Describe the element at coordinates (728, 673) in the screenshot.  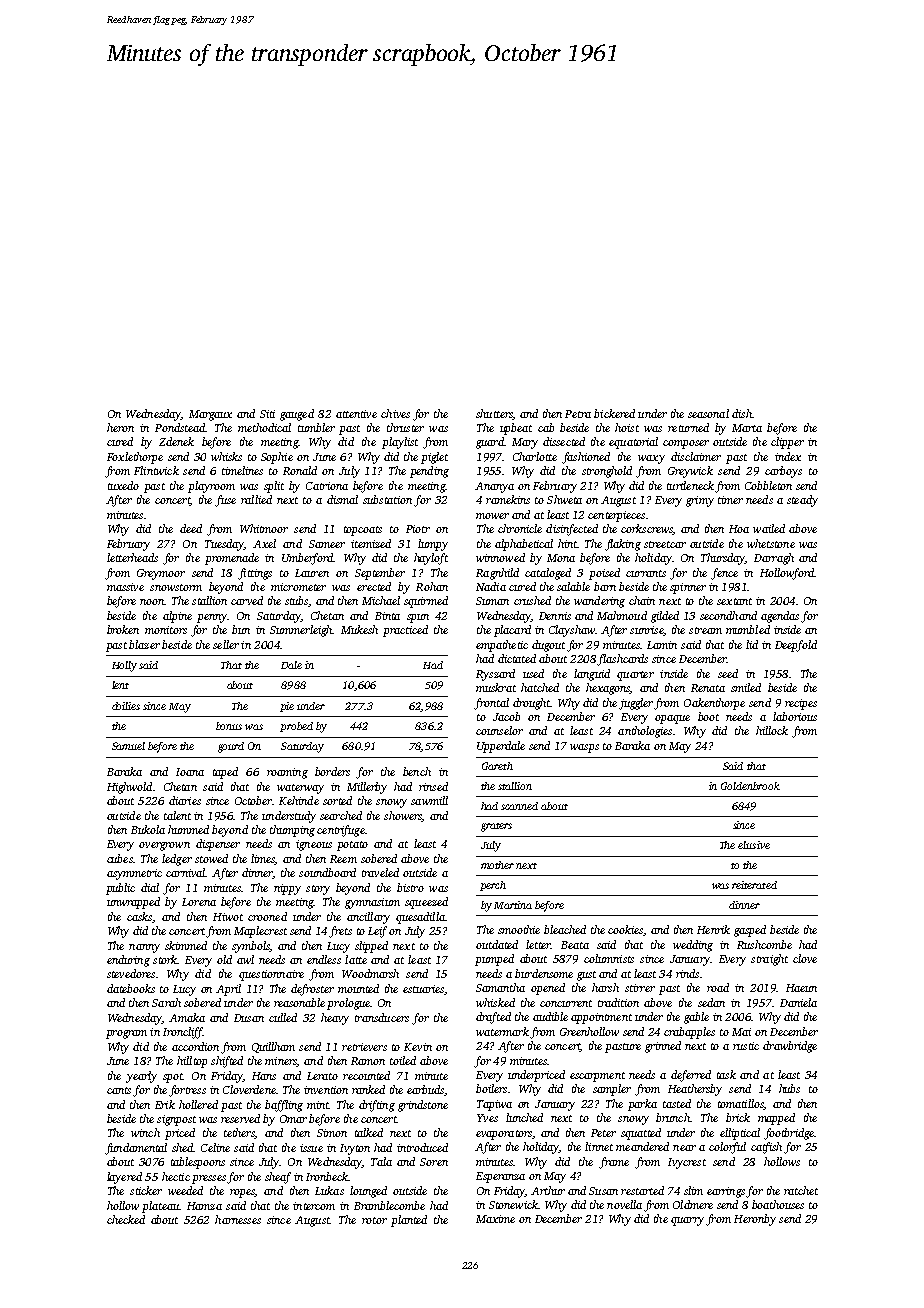
I see `seed` at that location.
